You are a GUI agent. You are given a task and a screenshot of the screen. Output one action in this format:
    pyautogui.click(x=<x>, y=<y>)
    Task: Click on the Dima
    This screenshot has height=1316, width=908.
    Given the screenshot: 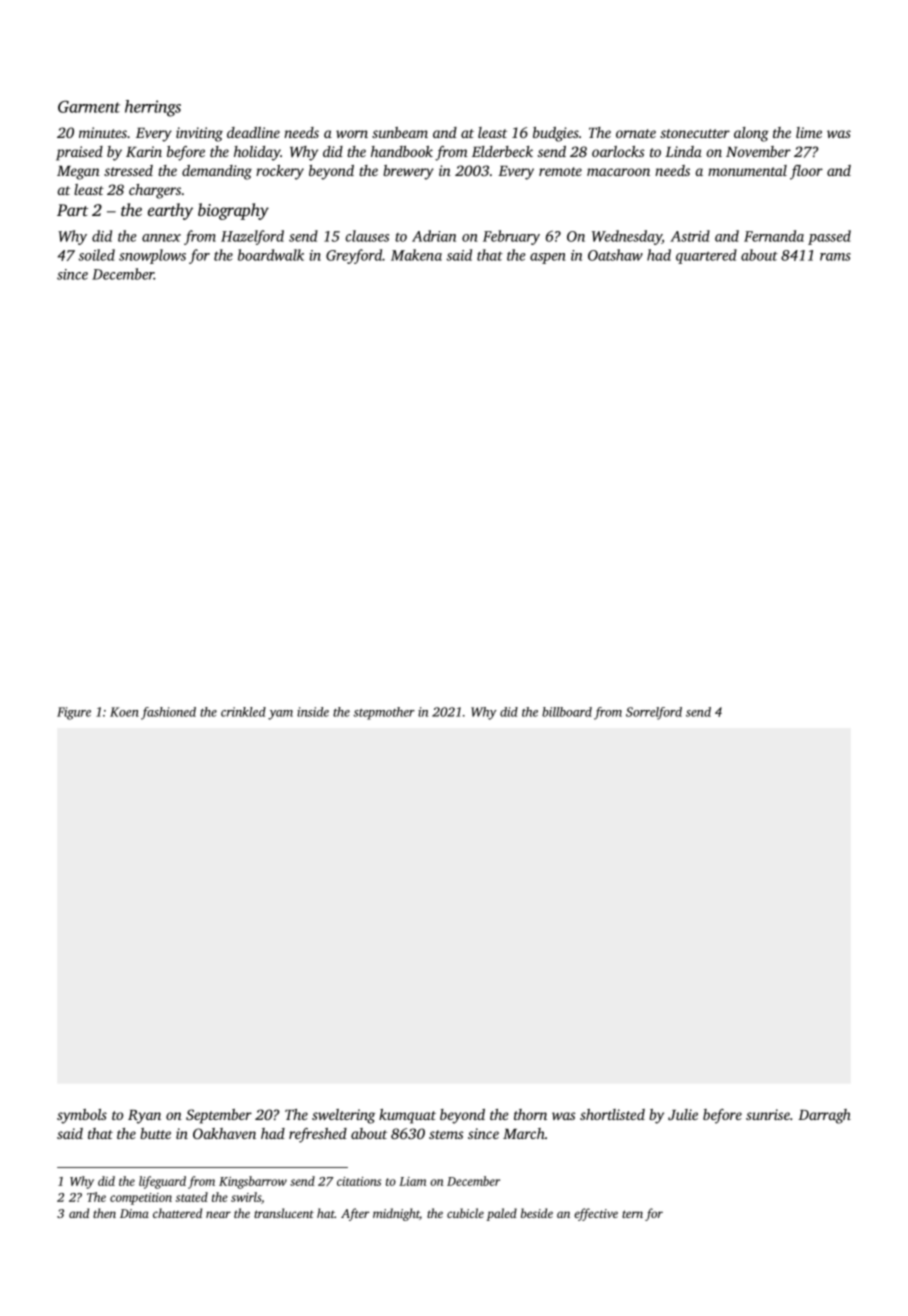 What is the action you would take?
    pyautogui.click(x=134, y=1213)
